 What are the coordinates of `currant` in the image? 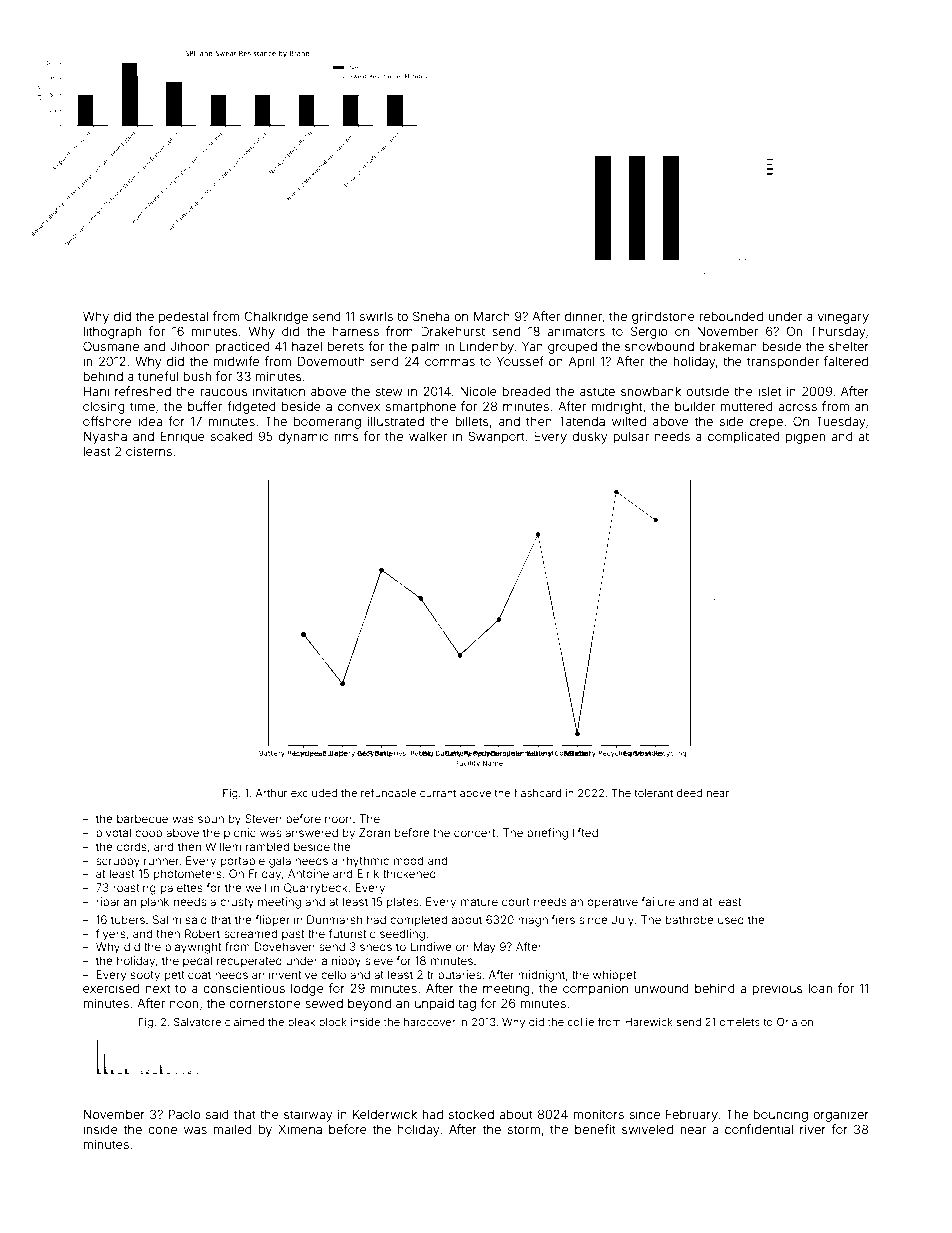 It's located at (438, 793).
